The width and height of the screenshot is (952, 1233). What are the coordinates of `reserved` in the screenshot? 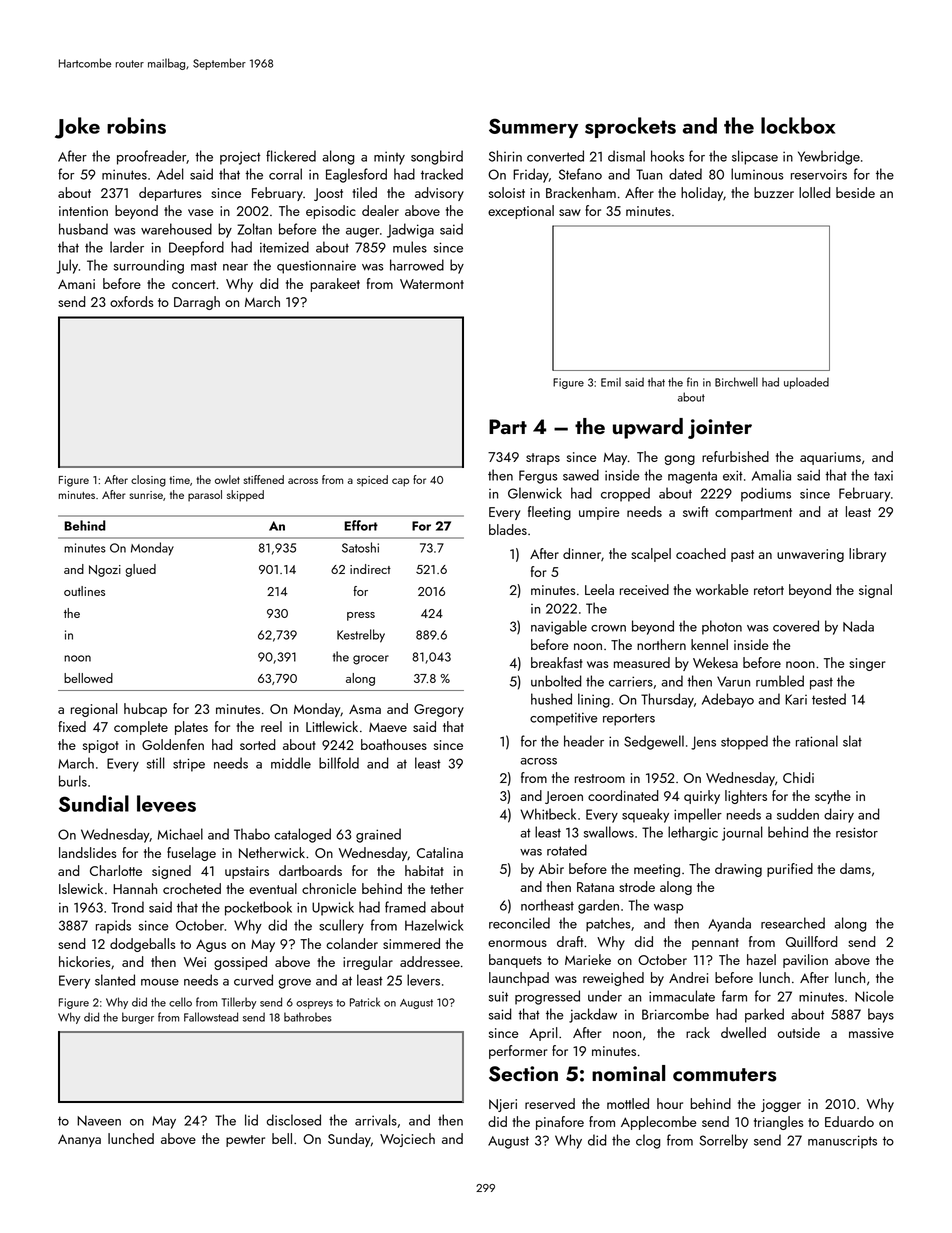 It's located at (550, 1103).
